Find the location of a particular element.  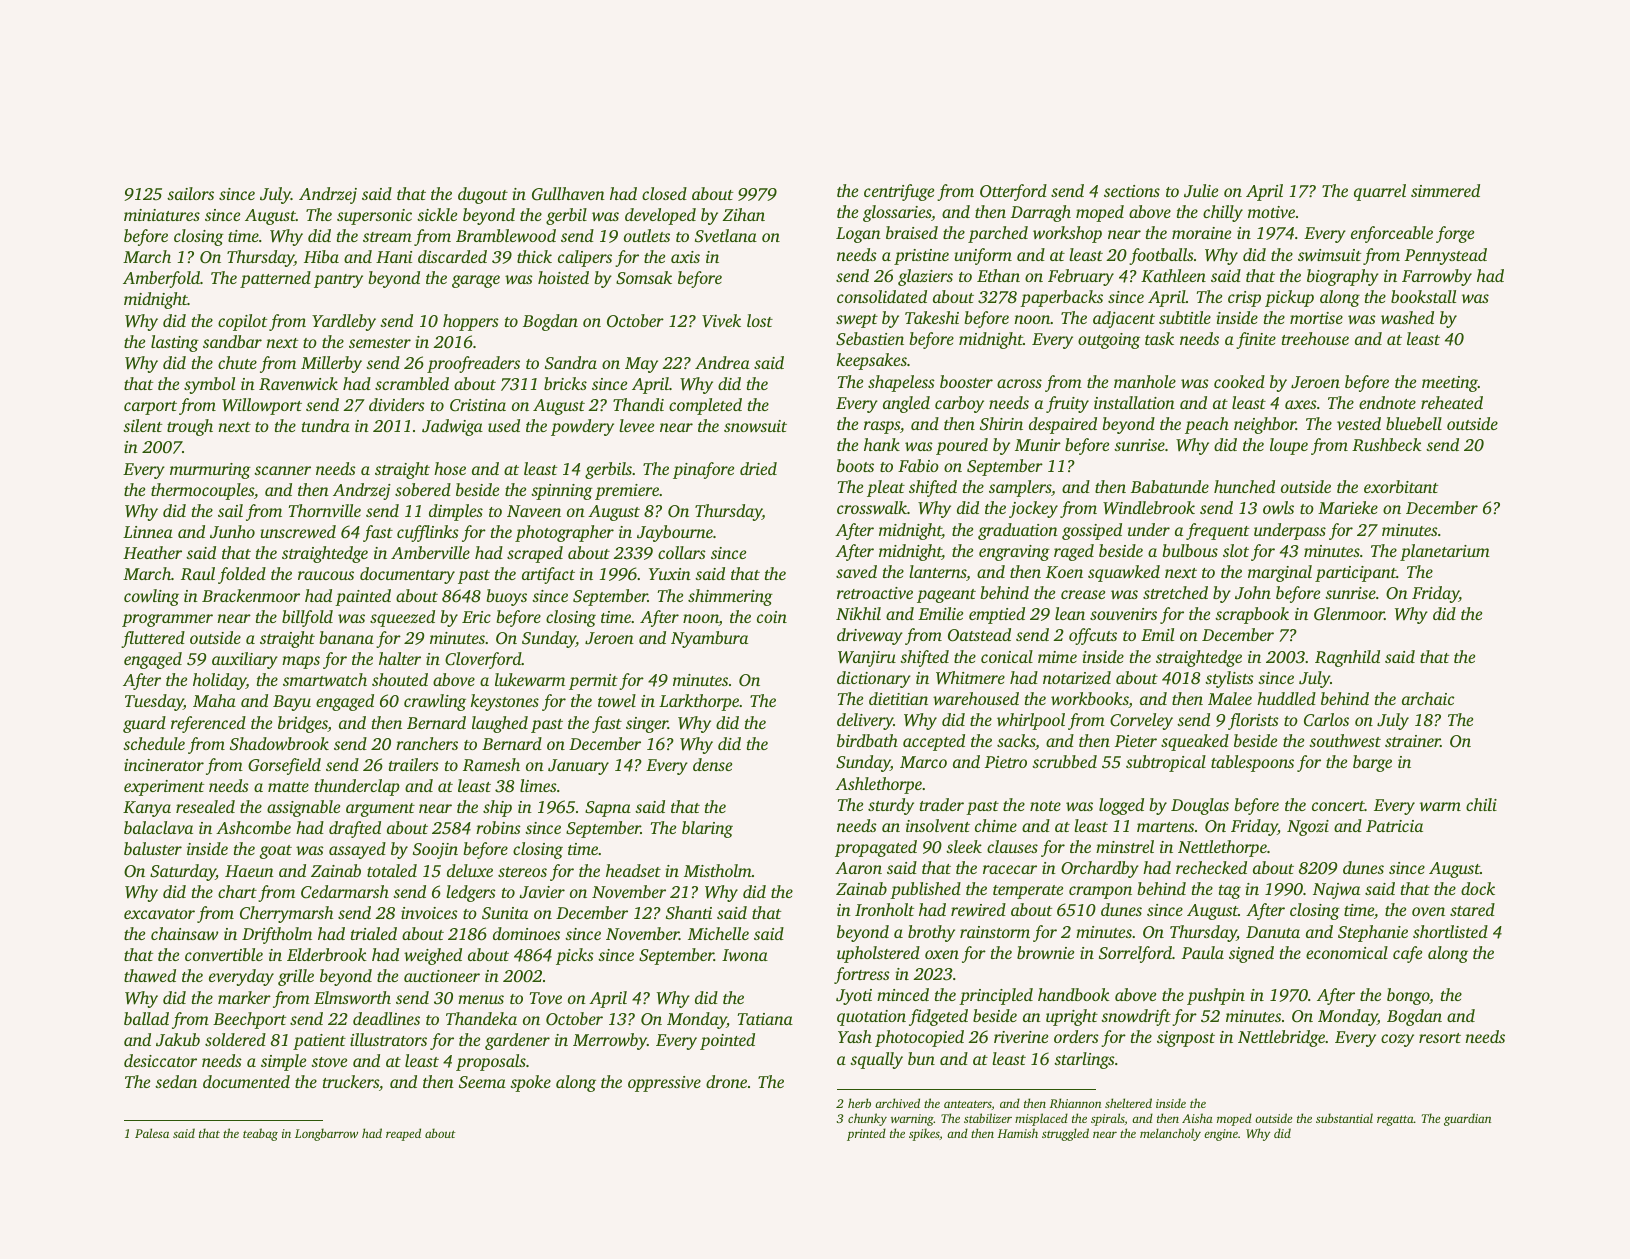

supersonic is located at coordinates (374, 217).
